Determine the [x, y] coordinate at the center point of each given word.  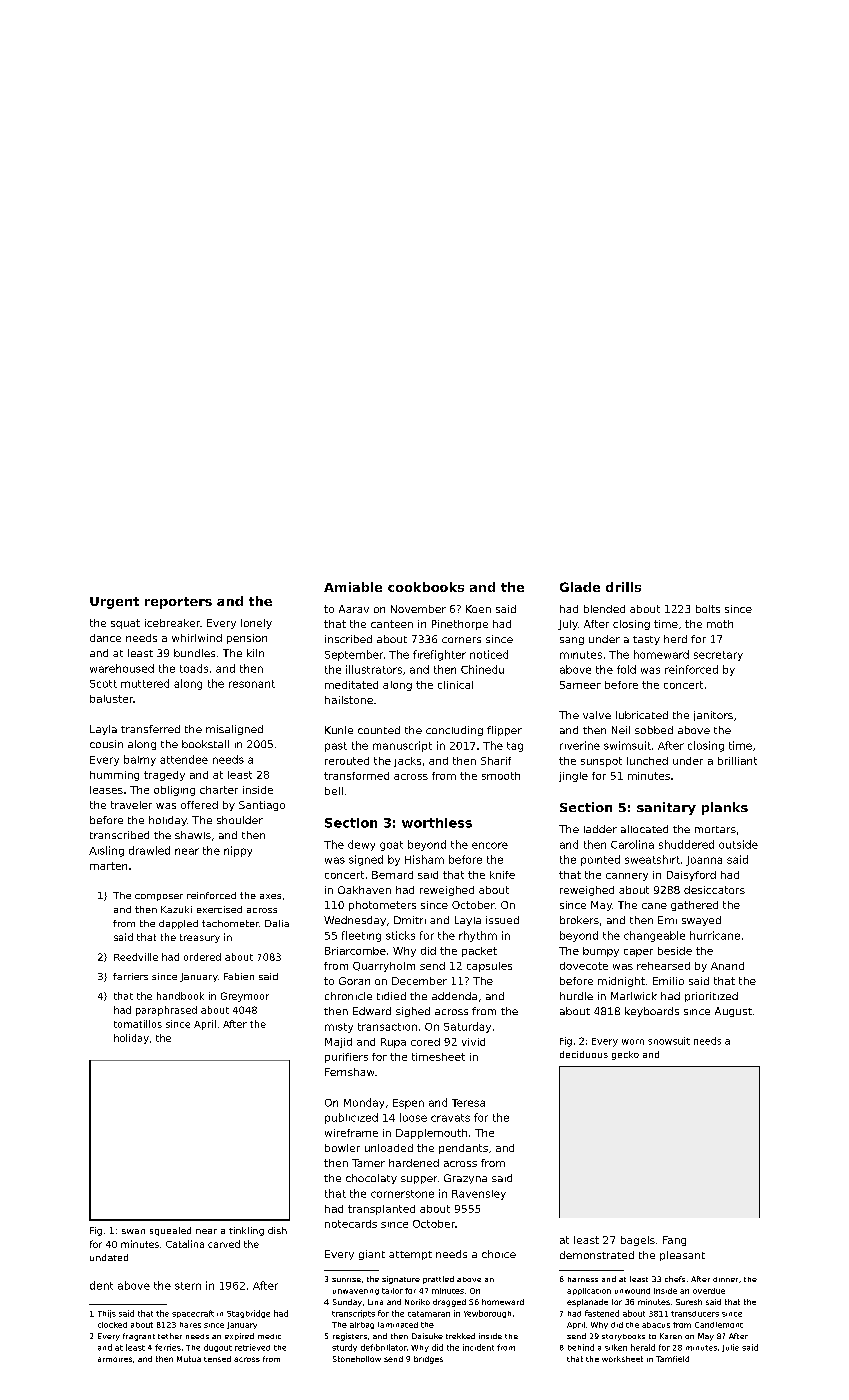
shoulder [240, 820]
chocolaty [371, 1179]
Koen [478, 609]
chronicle [348, 996]
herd [675, 639]
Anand [727, 966]
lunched [647, 761]
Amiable [353, 587]
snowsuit [669, 1041]
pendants [463, 1149]
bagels [638, 1241]
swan [133, 1231]
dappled [178, 924]
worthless [437, 823]
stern [188, 1286]
